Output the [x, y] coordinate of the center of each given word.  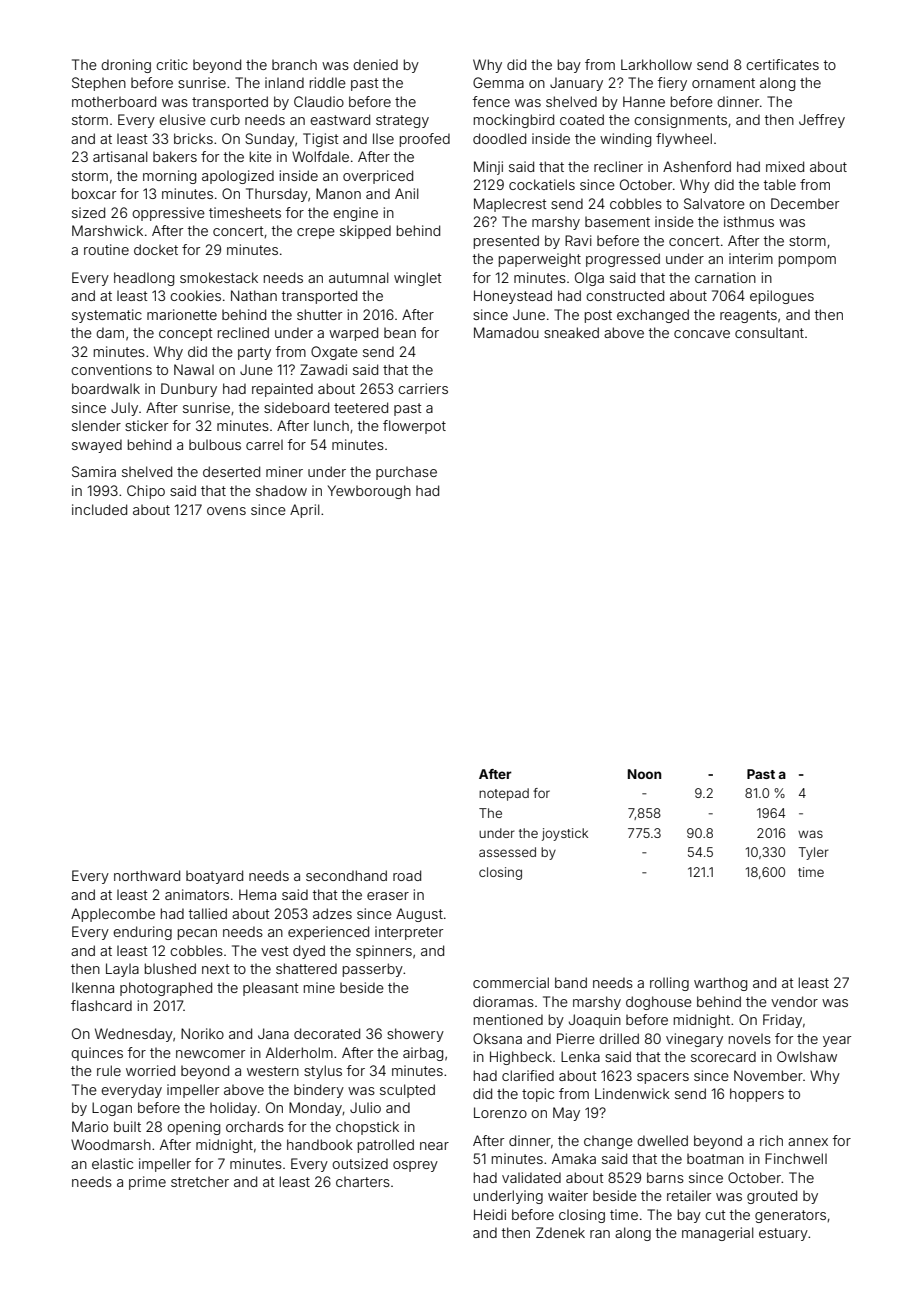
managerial [718, 1234]
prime [147, 1183]
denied [375, 64]
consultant [769, 333]
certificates [782, 64]
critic [172, 64]
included [99, 509]
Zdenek [560, 1232]
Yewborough [369, 492]
